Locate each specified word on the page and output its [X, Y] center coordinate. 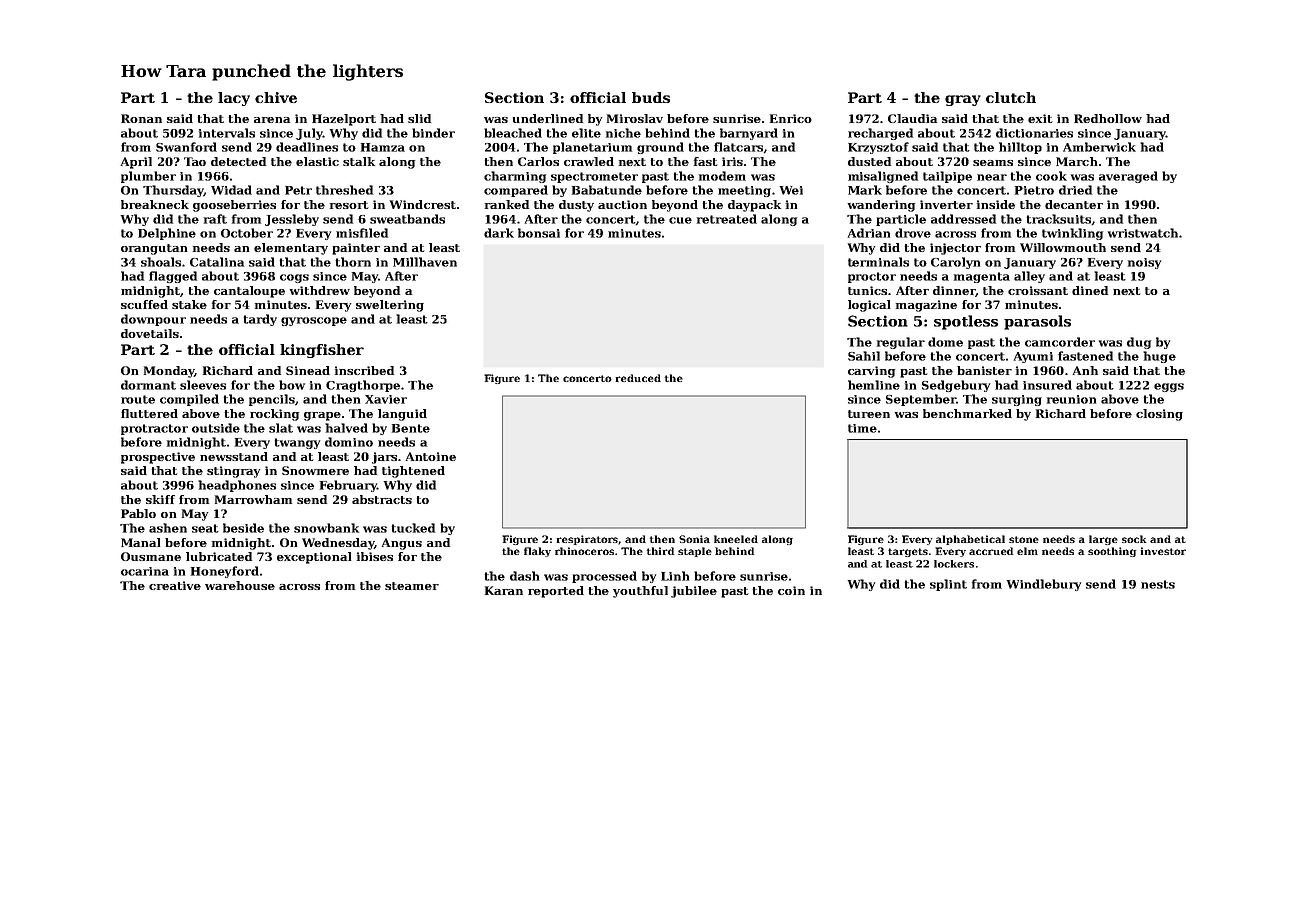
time [862, 428]
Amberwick [1099, 147]
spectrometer [594, 177]
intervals [227, 133]
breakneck [155, 204]
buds [651, 97]
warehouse [240, 585]
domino [349, 442]
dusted [869, 161]
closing [1159, 415]
